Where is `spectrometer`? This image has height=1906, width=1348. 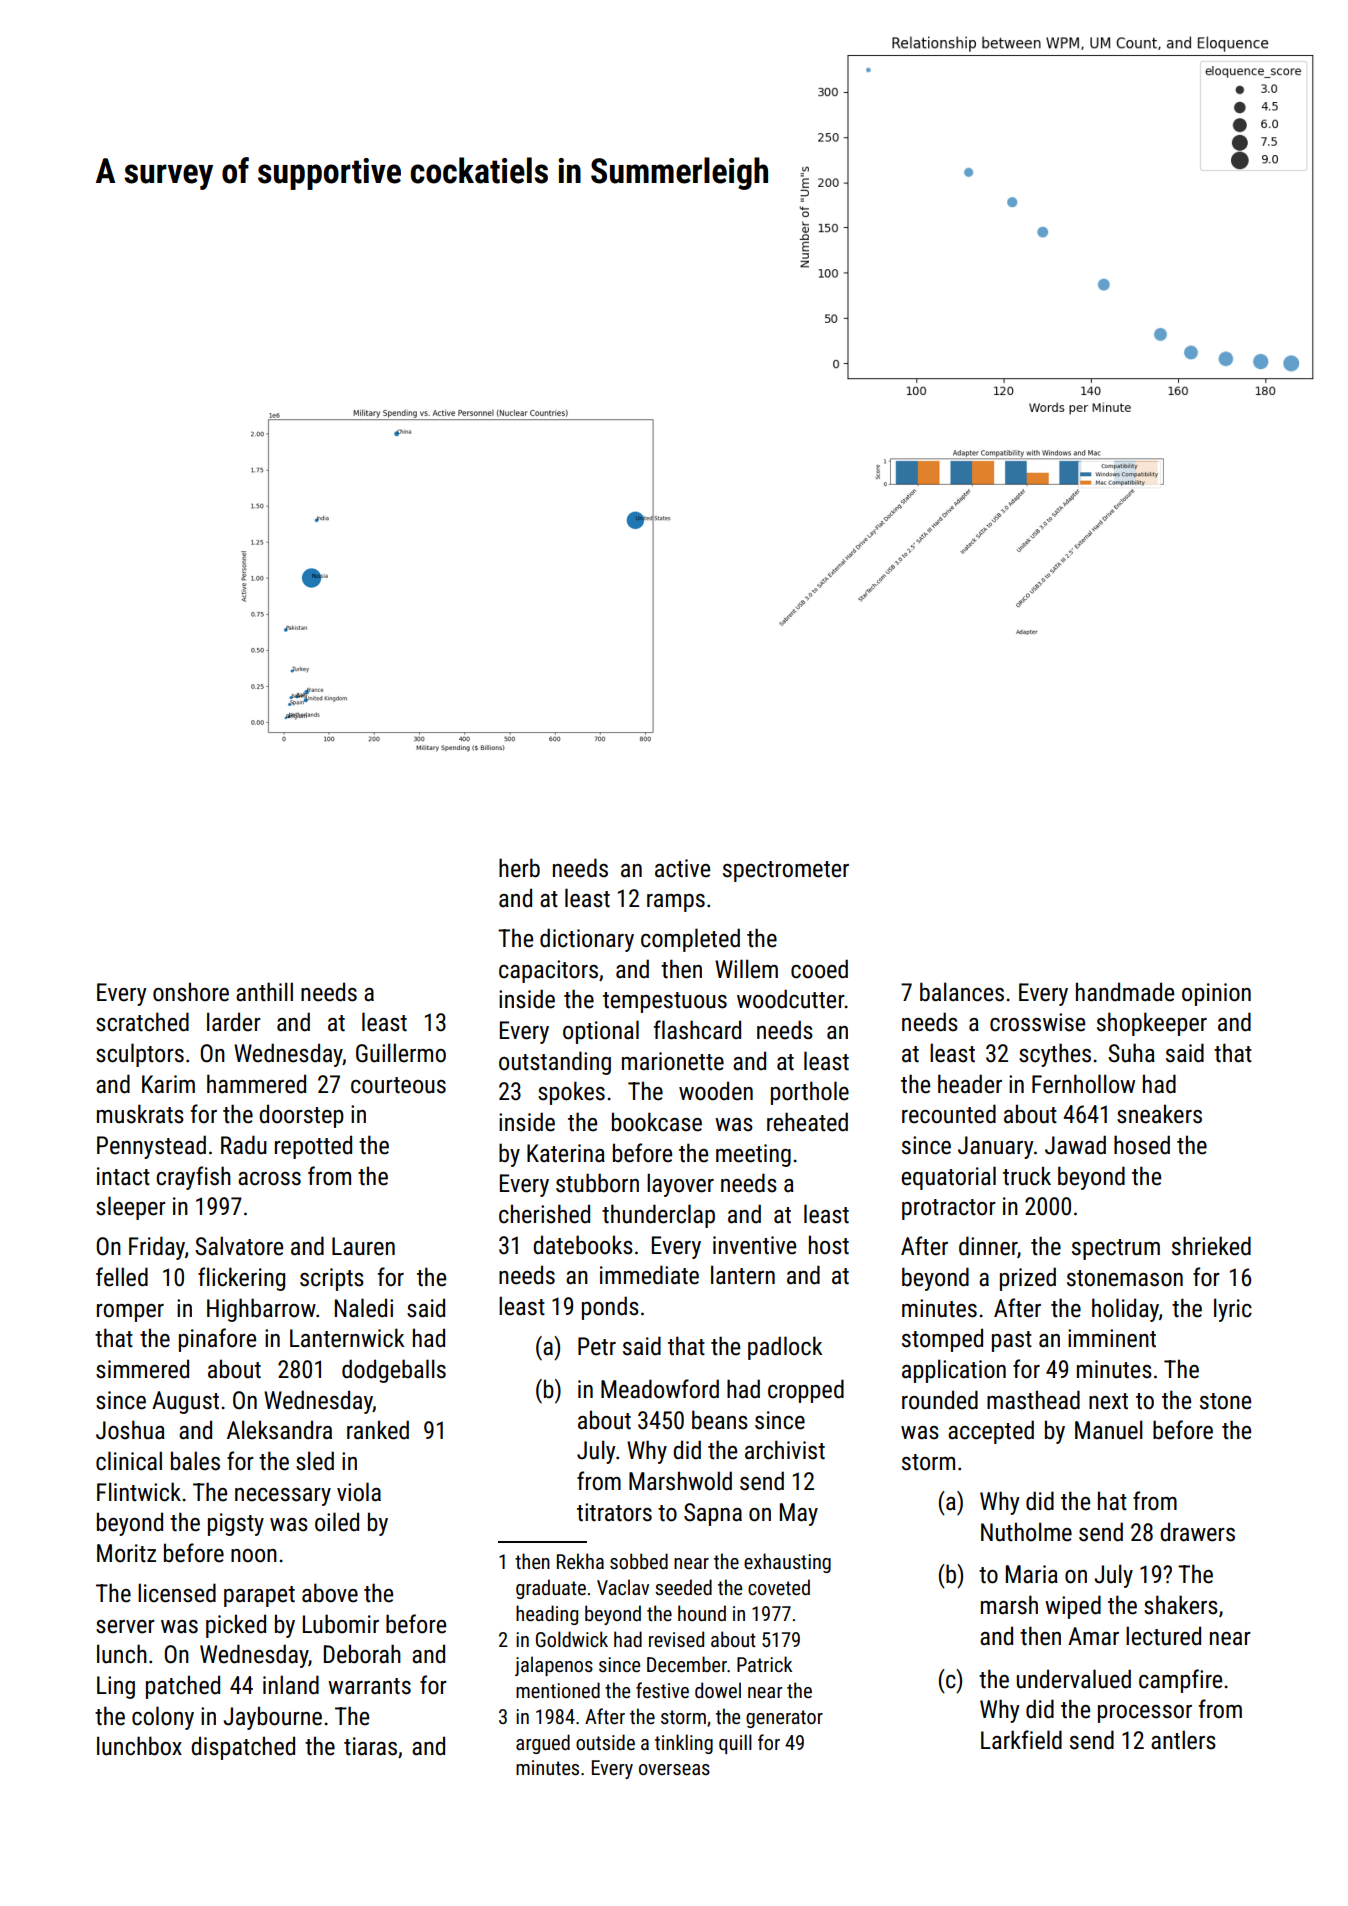
spectrometer is located at coordinates (786, 871).
